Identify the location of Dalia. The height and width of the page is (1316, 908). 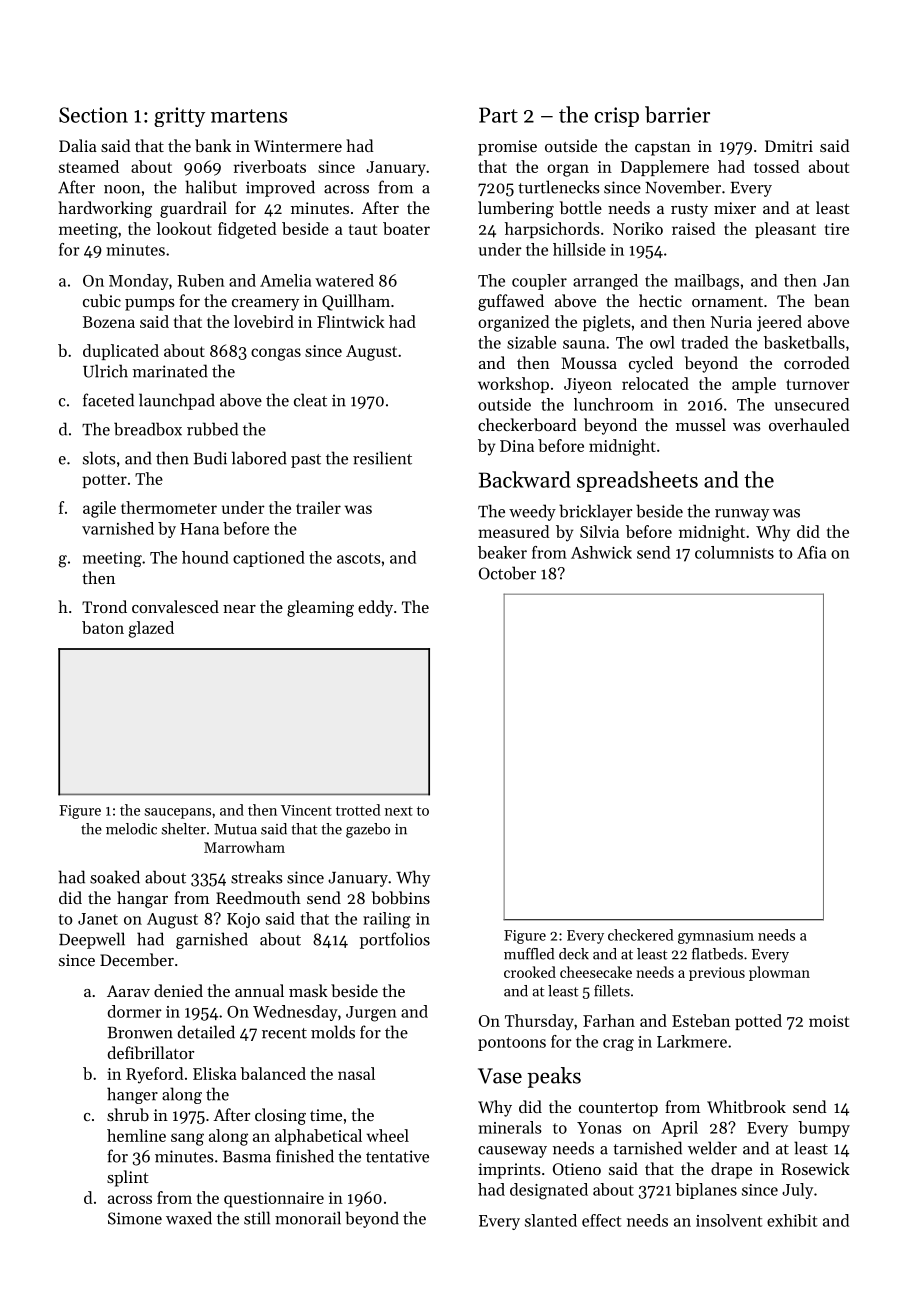
(78, 145).
